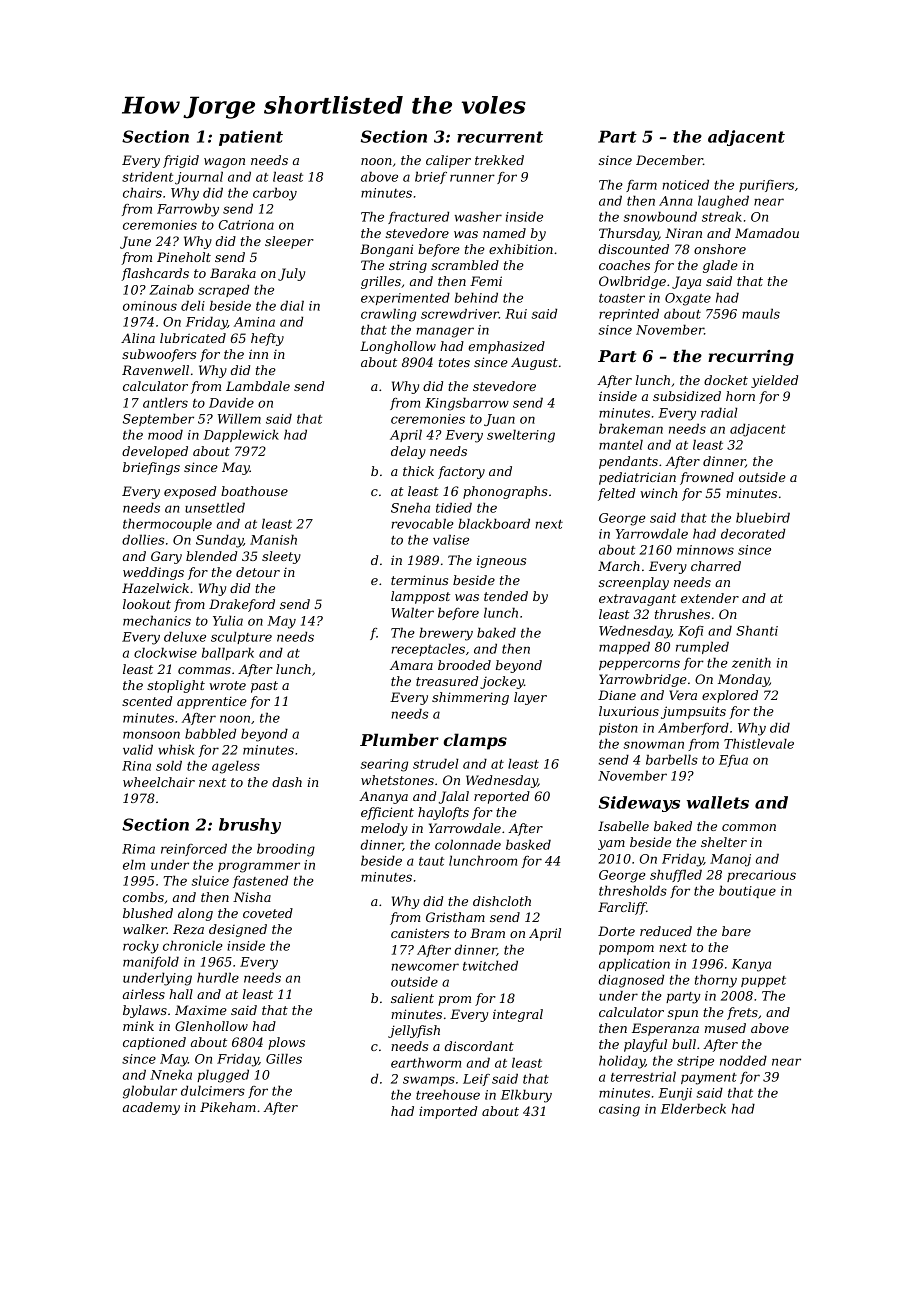  Describe the element at coordinates (448, 1112) in the document. I see `imported` at that location.
